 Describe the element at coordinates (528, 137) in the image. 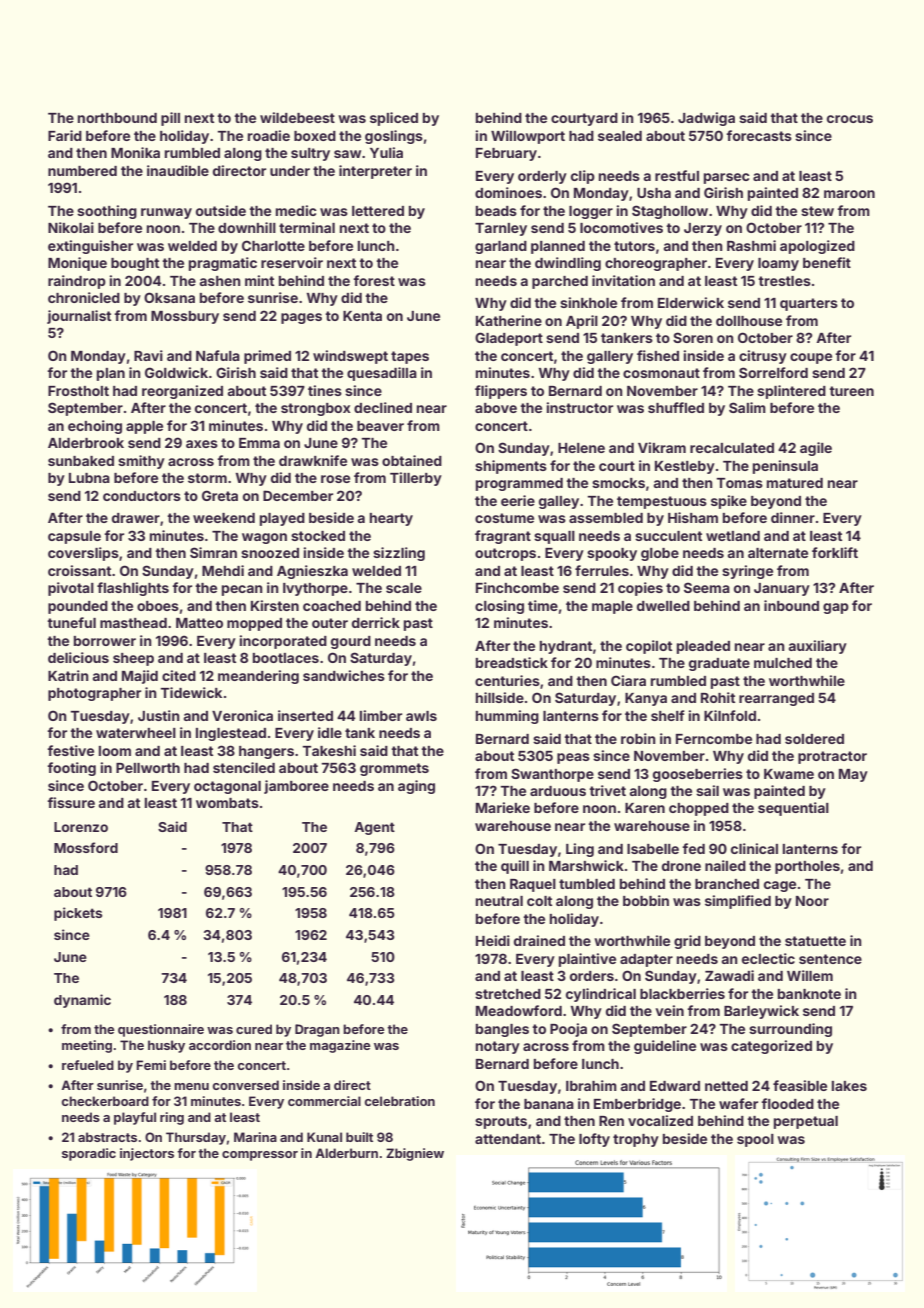

I see `Willowport` at that location.
